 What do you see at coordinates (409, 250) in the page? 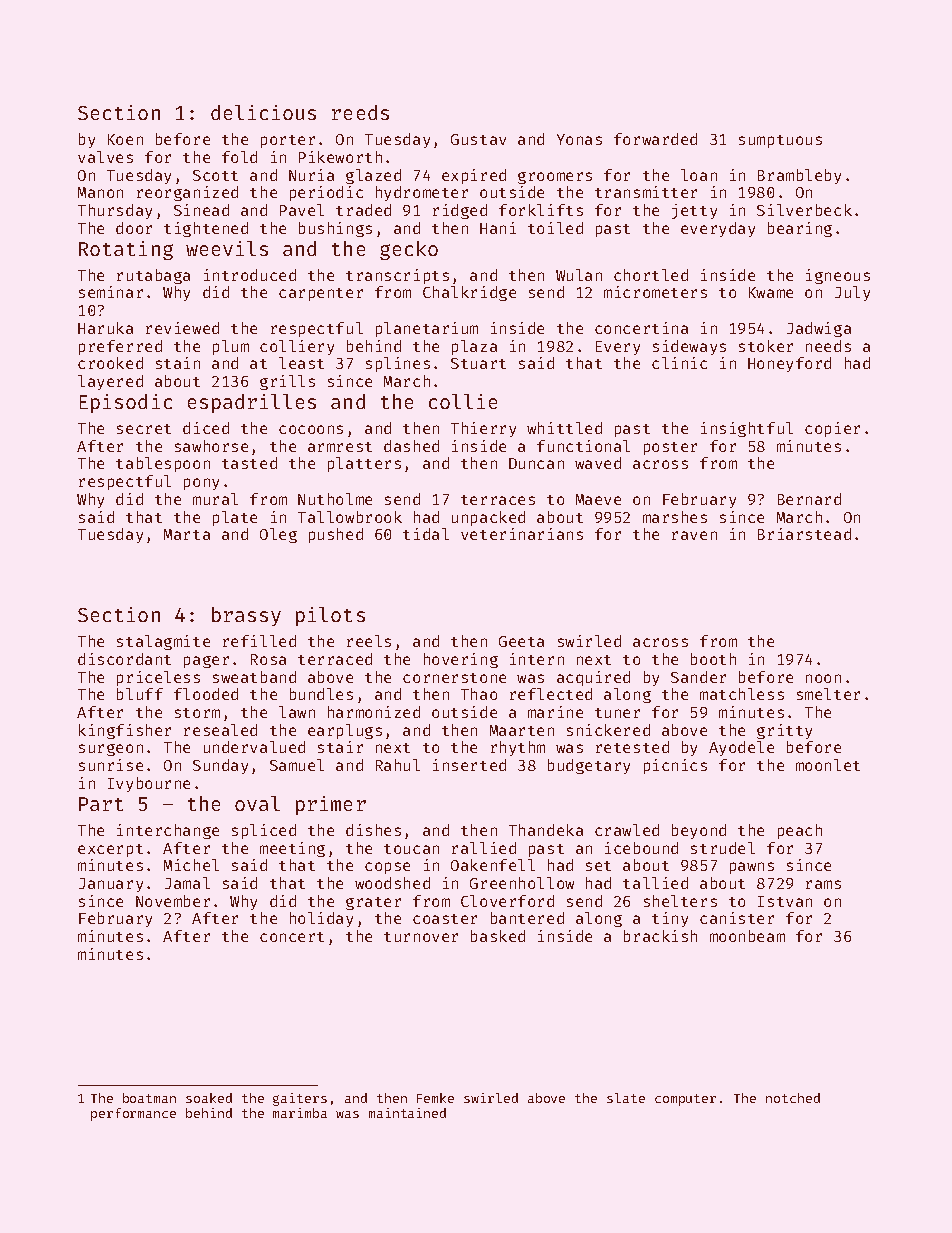
I see `gecko` at bounding box center [409, 250].
